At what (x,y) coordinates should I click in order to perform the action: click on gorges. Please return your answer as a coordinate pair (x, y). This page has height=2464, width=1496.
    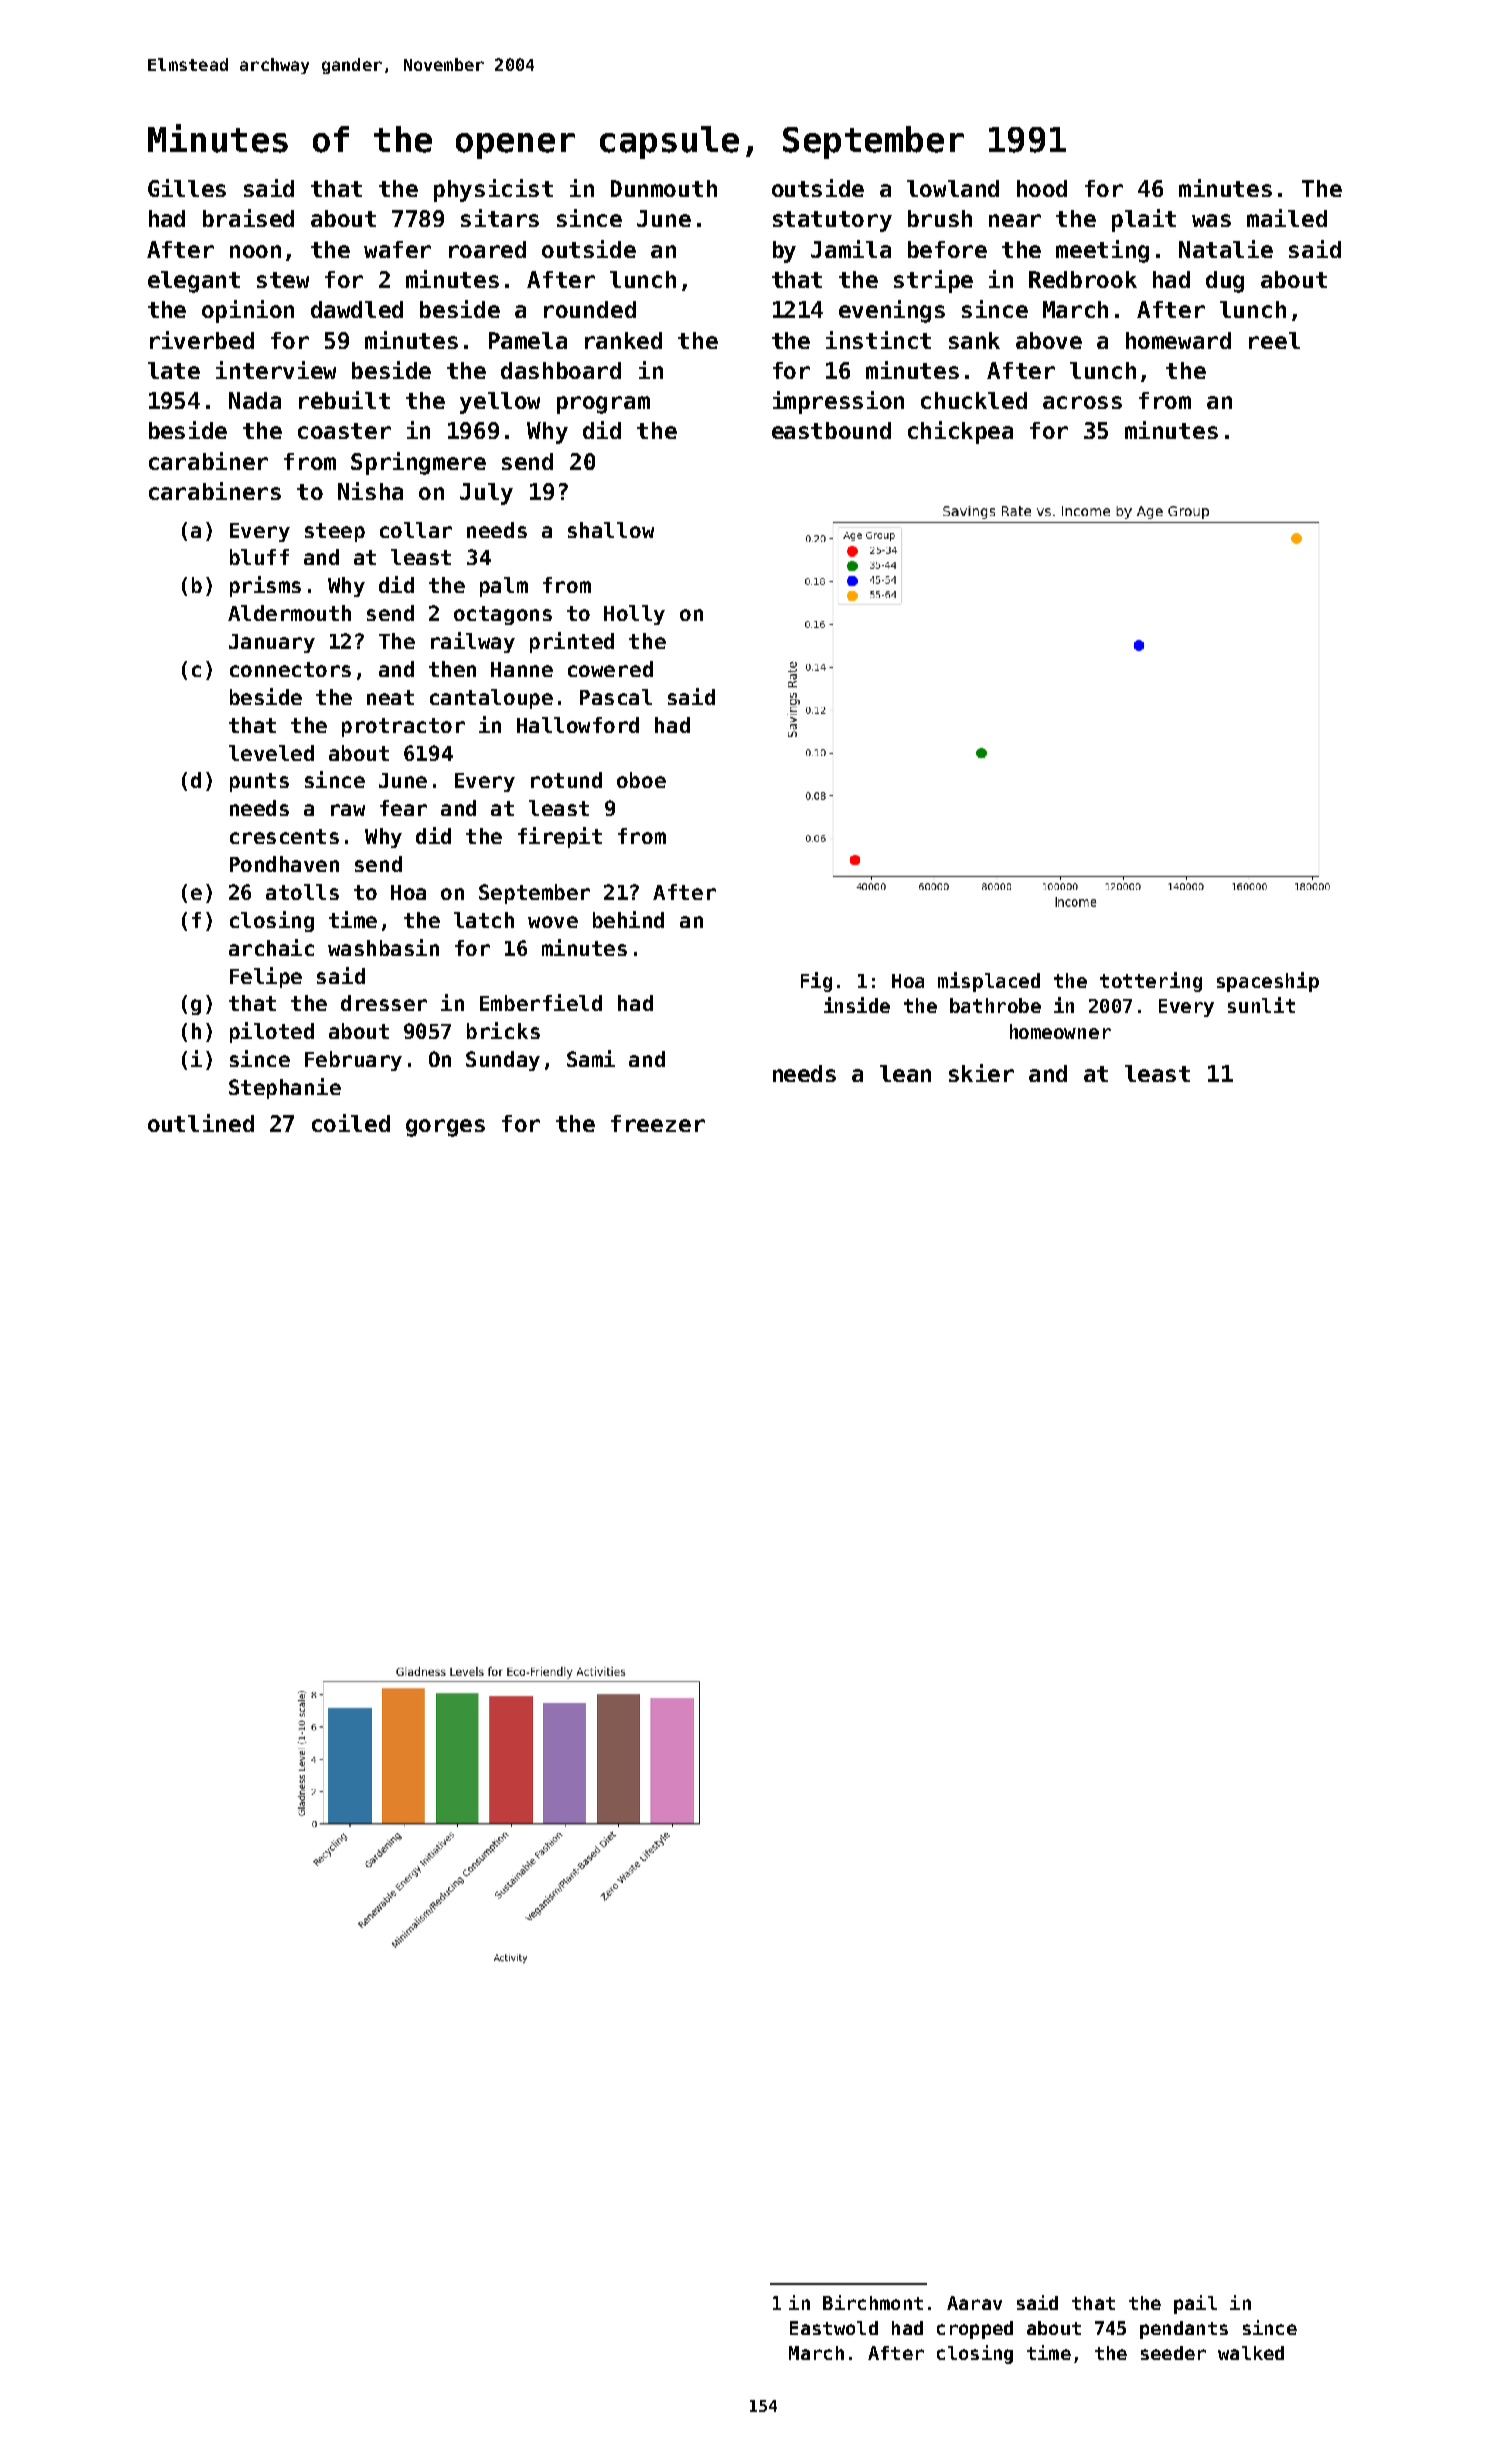
    Looking at the image, I should click on (445, 1128).
